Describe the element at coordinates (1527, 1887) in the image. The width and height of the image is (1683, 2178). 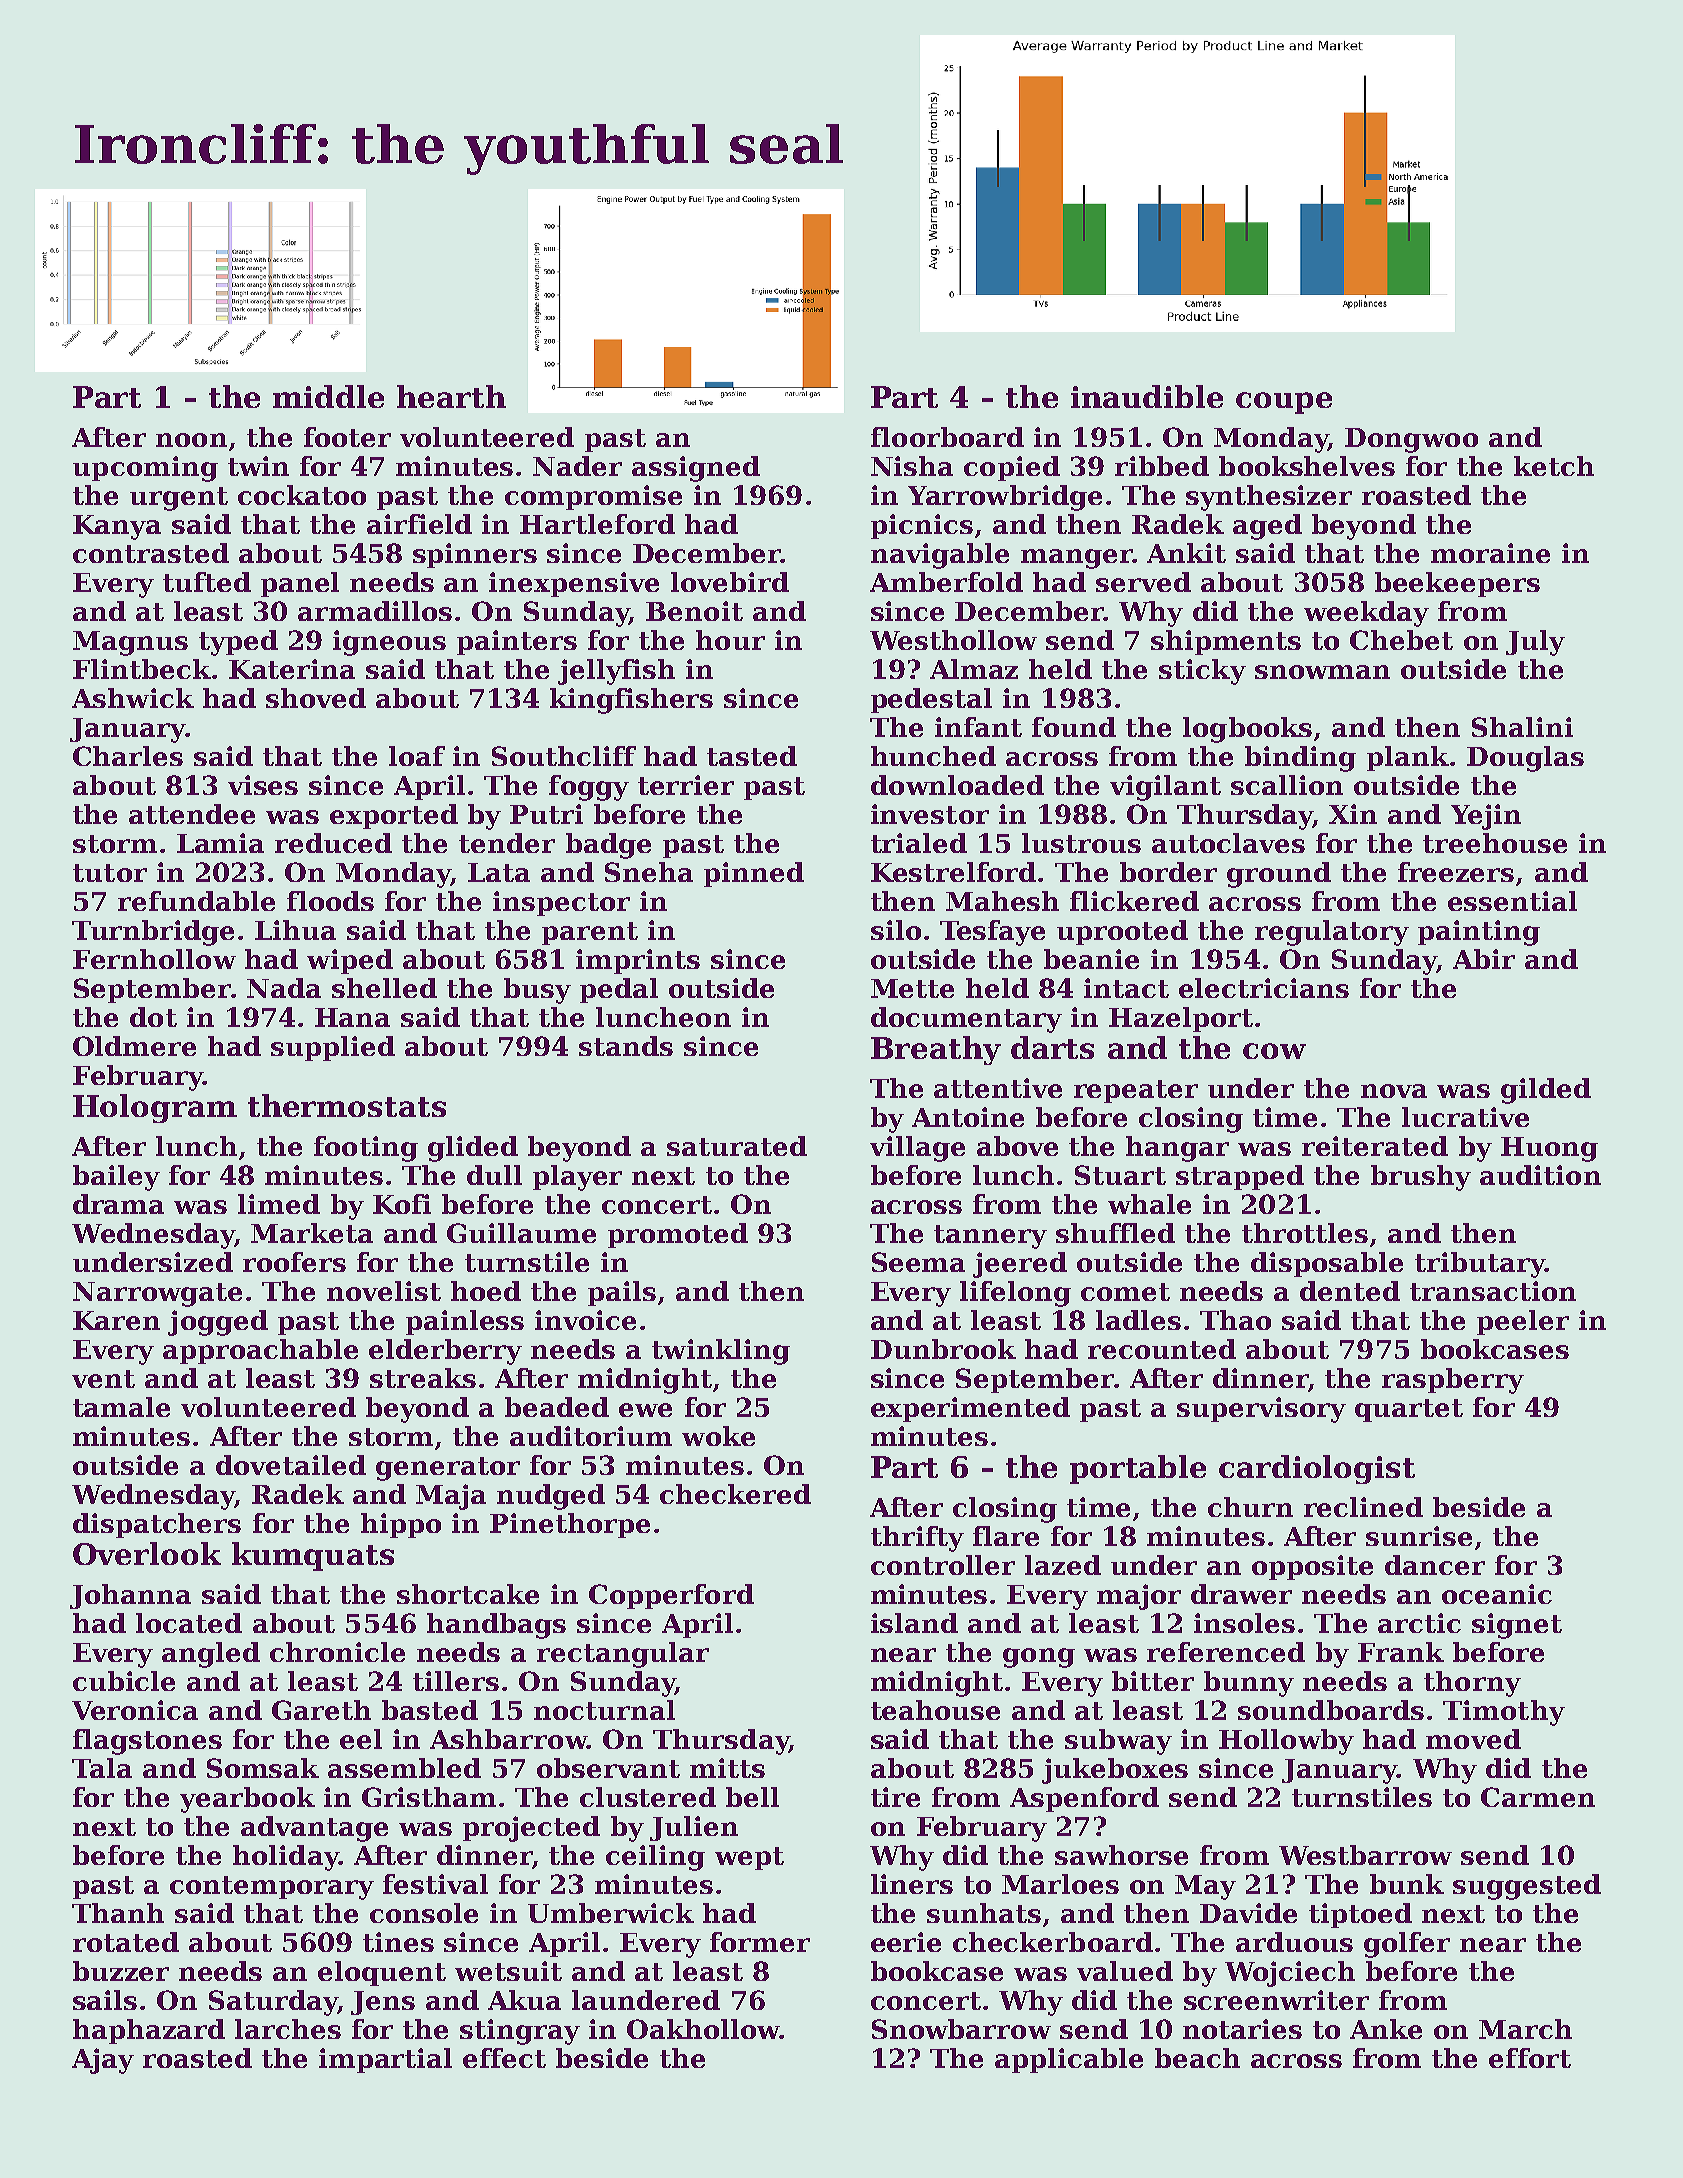
I see `suggested` at that location.
